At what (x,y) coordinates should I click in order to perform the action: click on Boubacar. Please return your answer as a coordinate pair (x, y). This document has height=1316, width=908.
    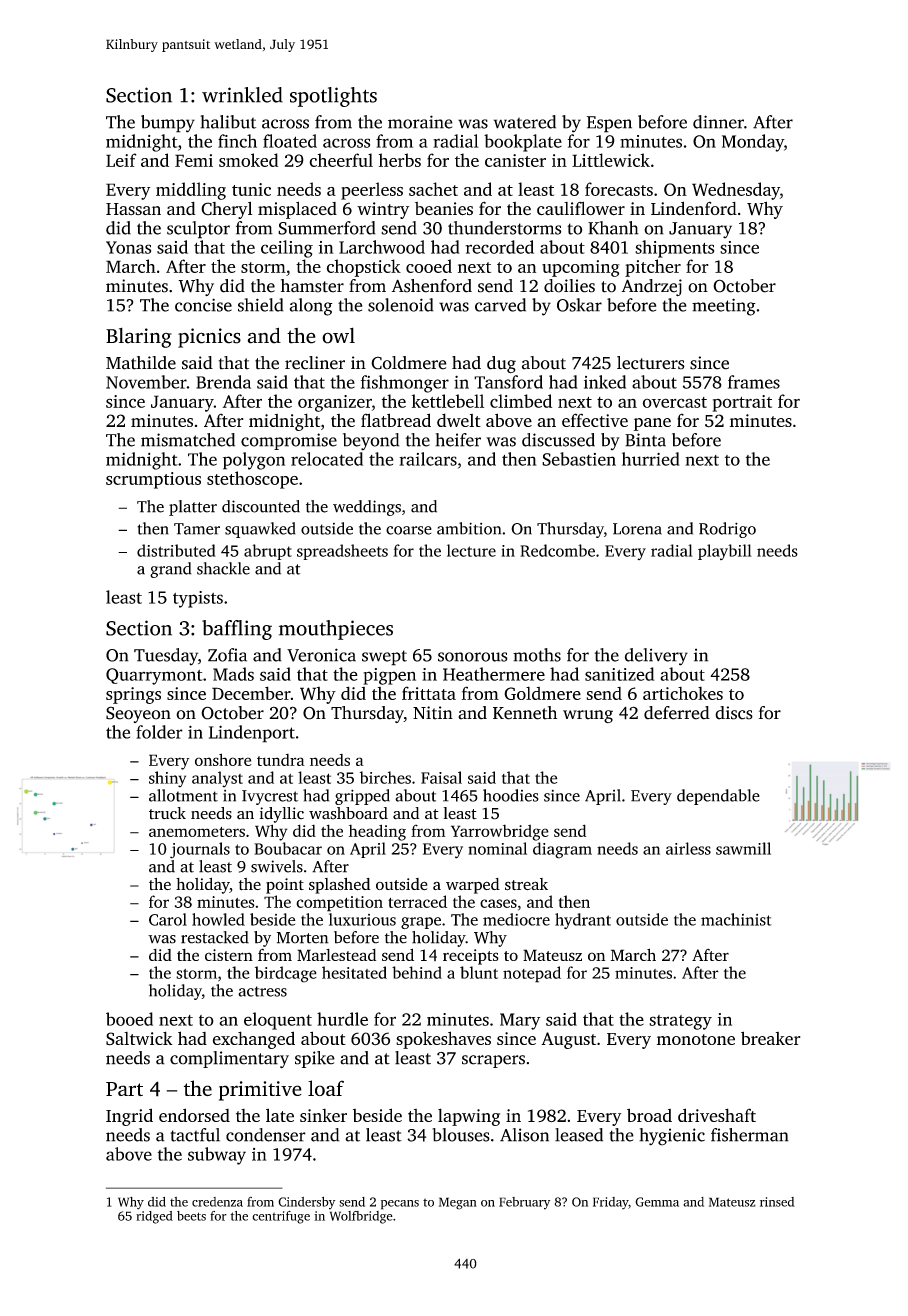
    Looking at the image, I should click on (288, 848).
